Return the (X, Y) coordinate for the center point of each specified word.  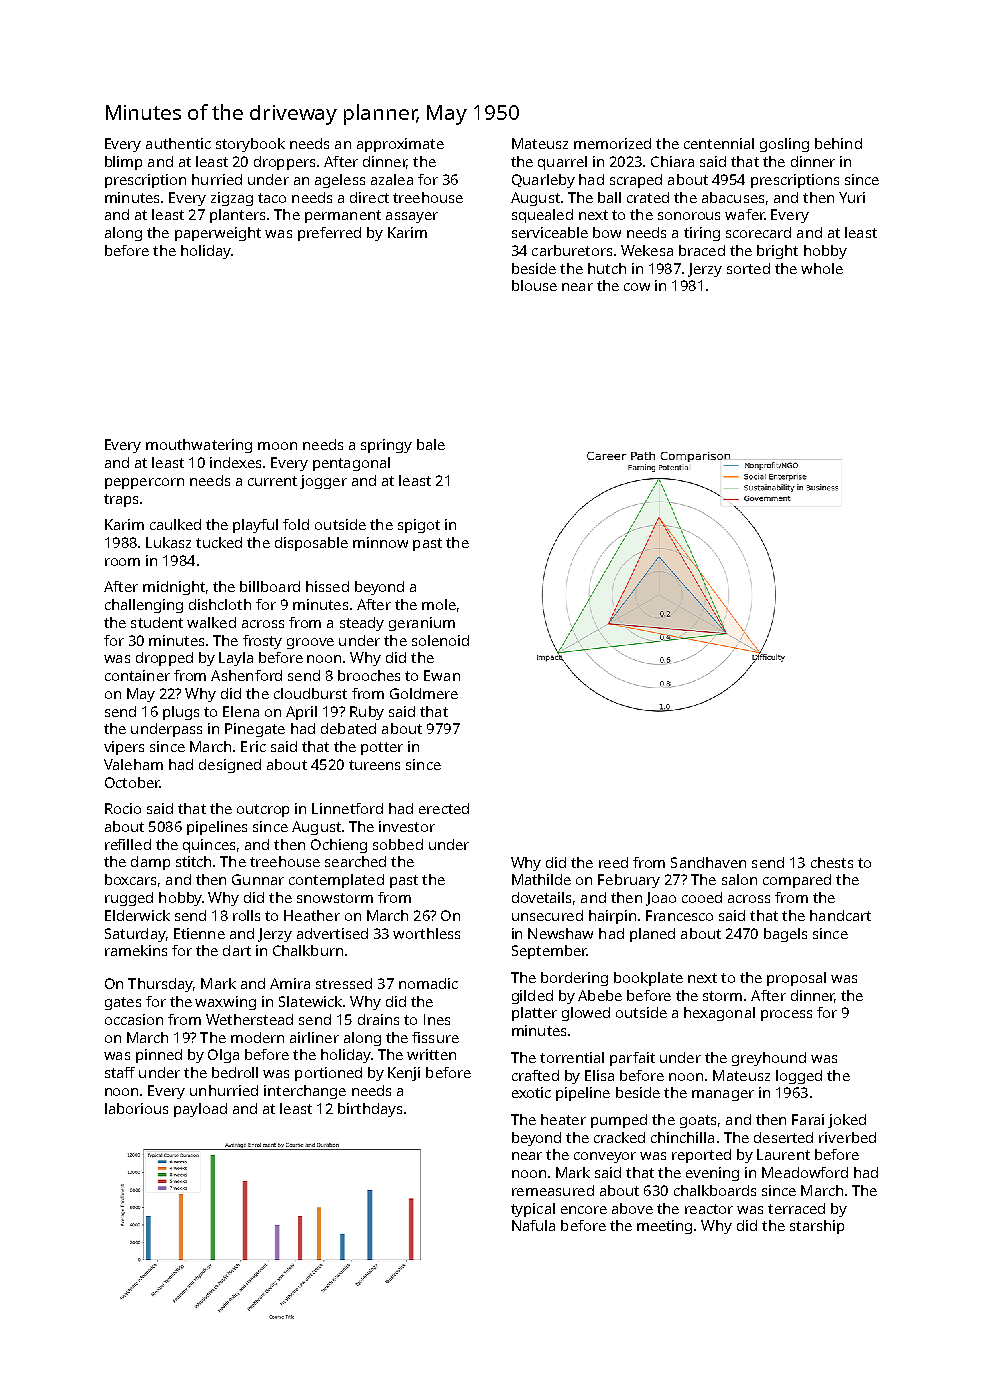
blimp (123, 163)
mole (439, 604)
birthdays (370, 1110)
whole (822, 268)
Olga (223, 1056)
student (157, 622)
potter (382, 748)
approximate (400, 145)
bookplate (648, 979)
